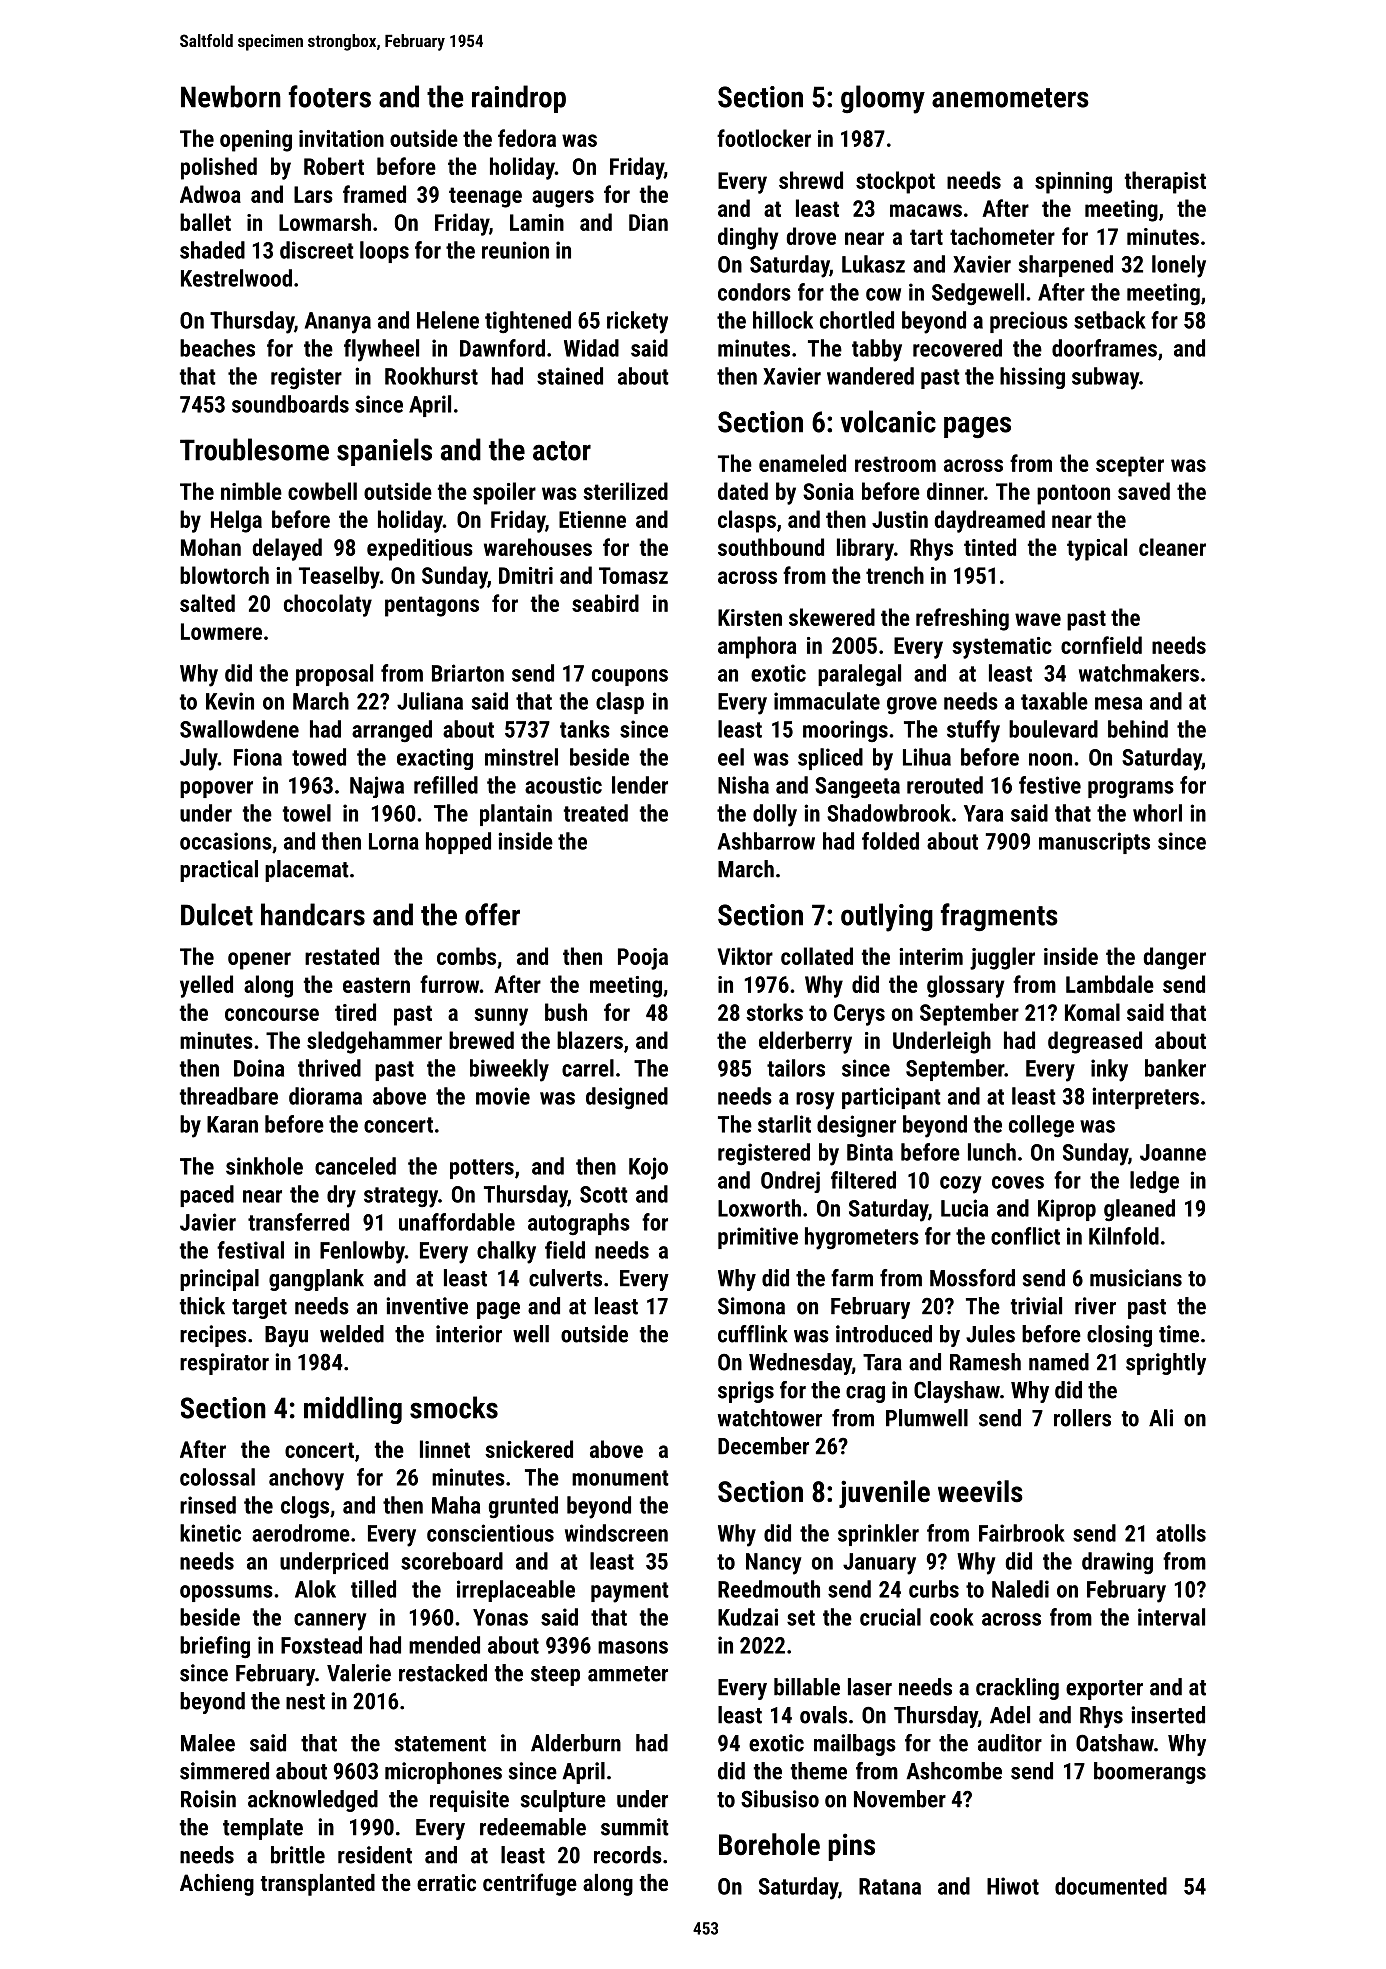 This screenshot has height=1969, width=1386. What do you see at coordinates (1174, 958) in the screenshot?
I see `danger` at bounding box center [1174, 958].
